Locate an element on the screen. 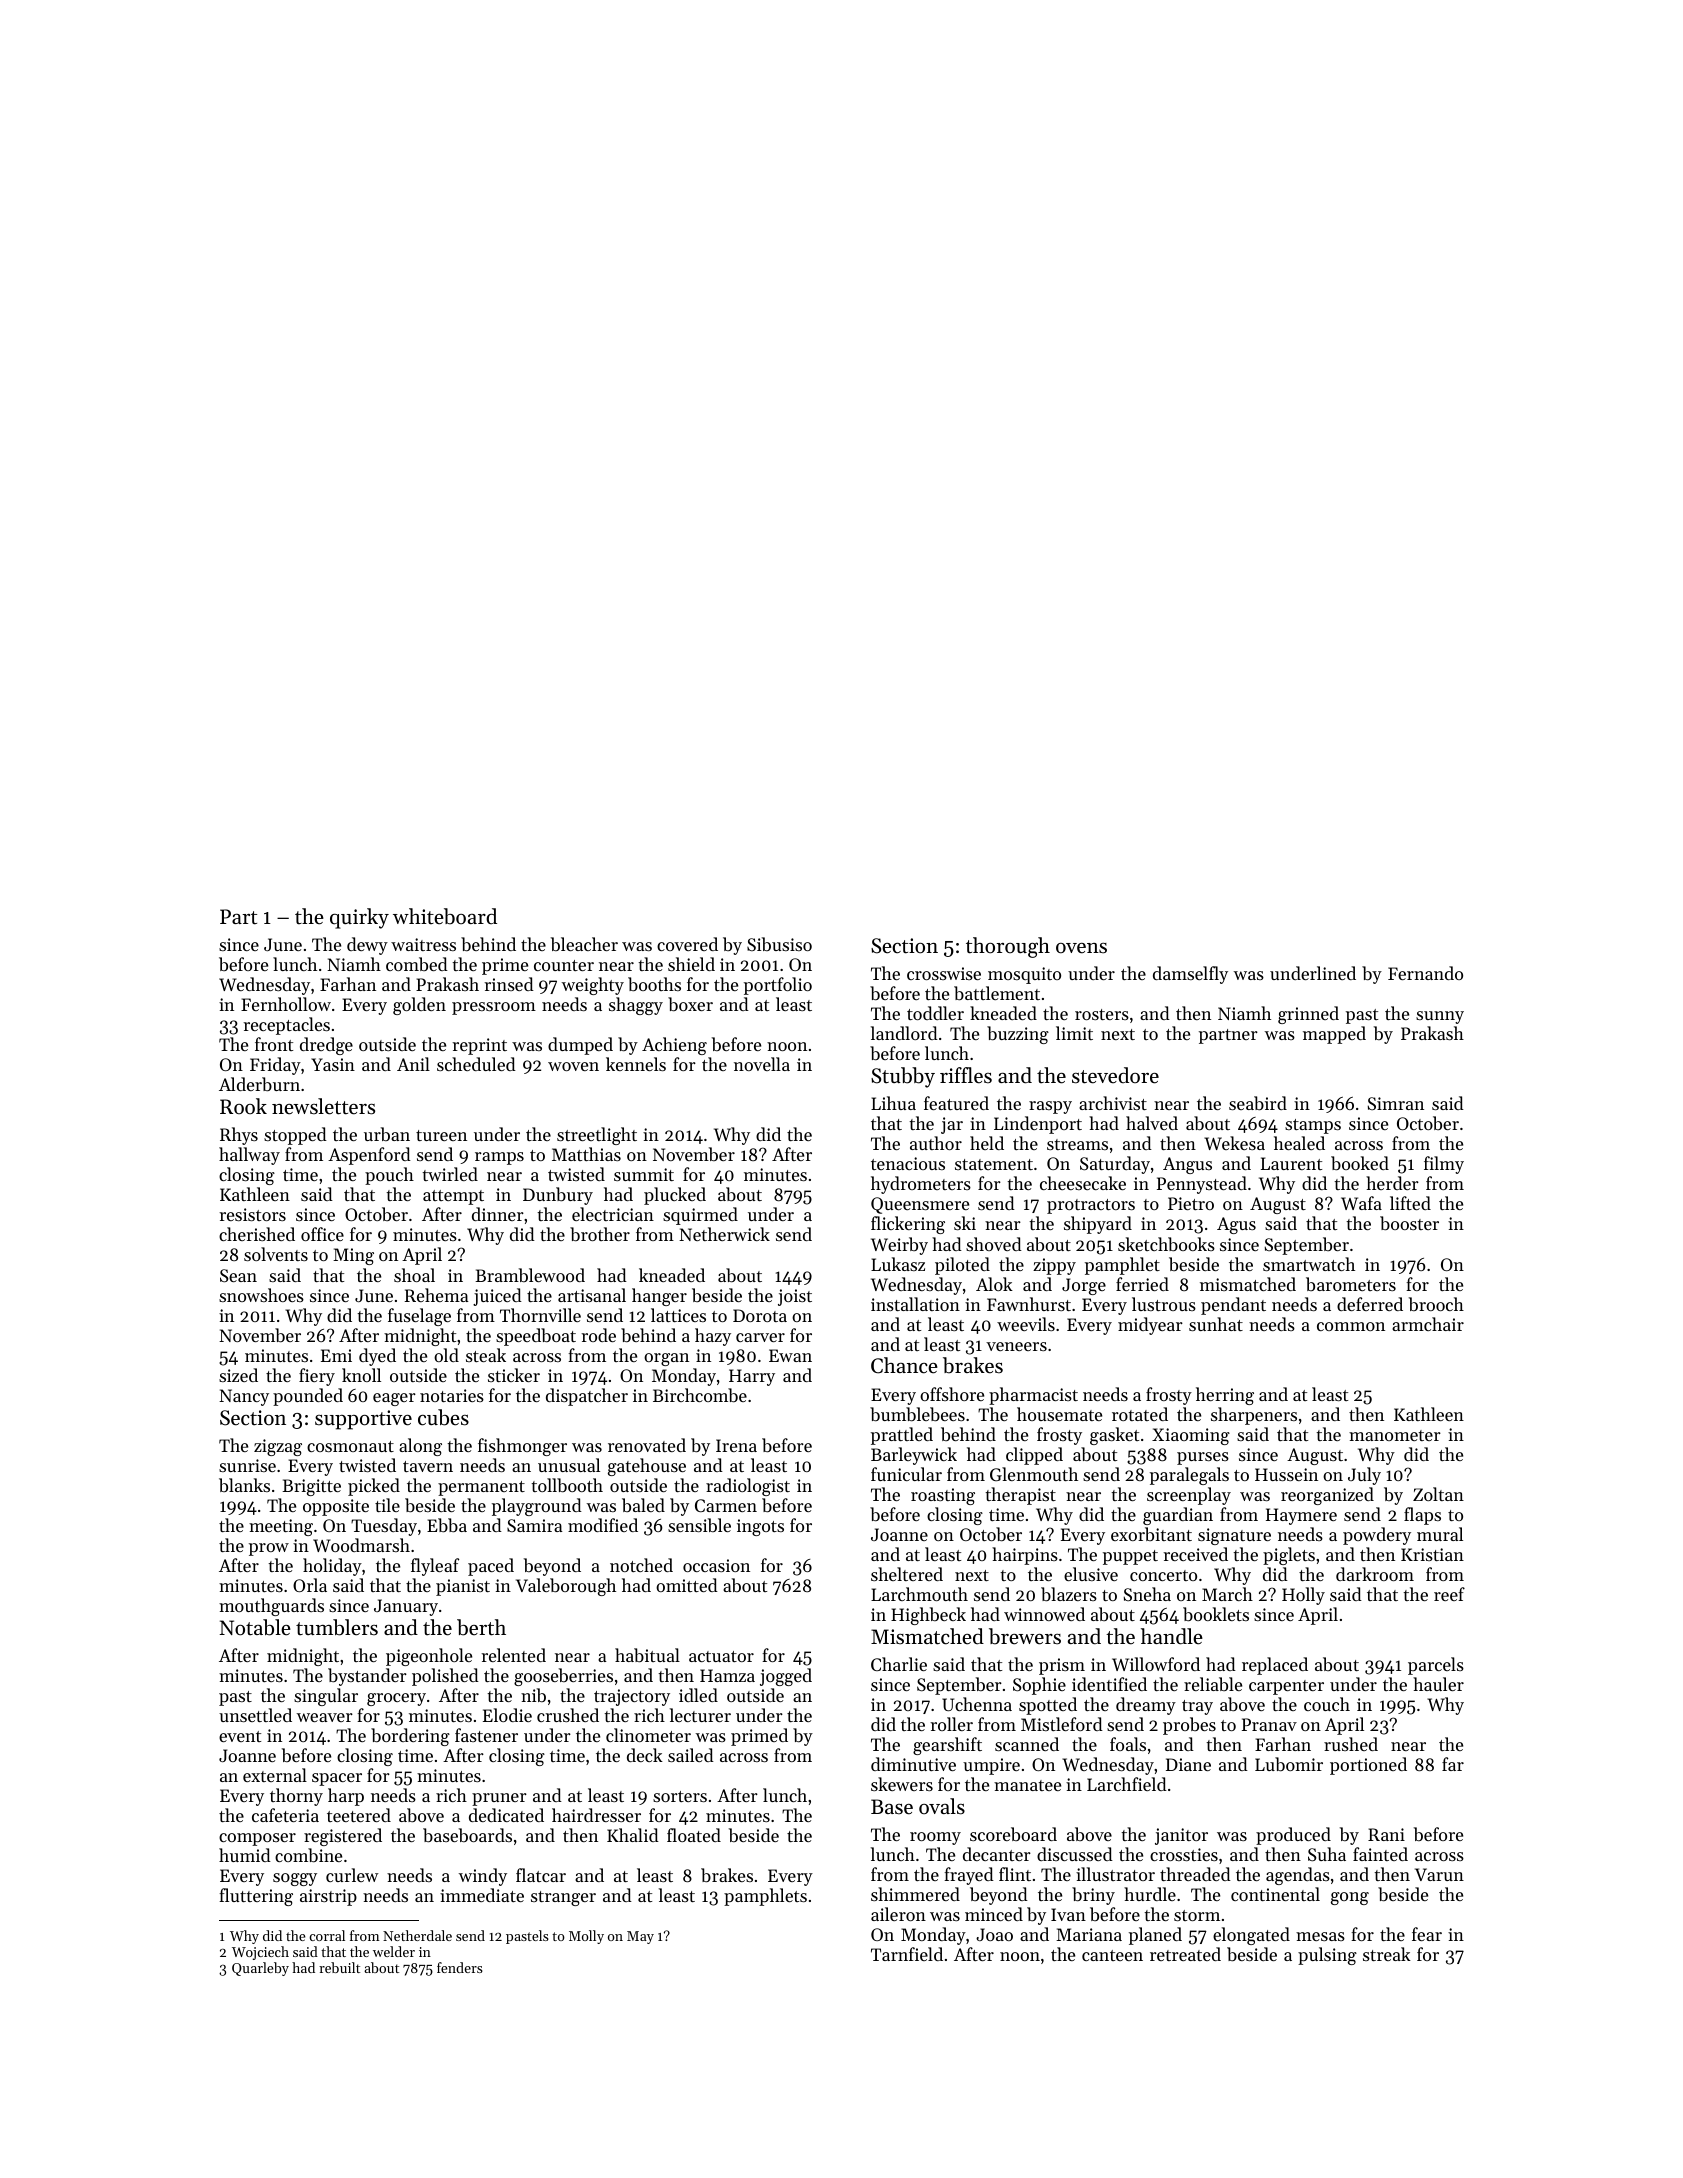 The width and height of the screenshot is (1683, 2178). thorough is located at coordinates (1008, 947).
